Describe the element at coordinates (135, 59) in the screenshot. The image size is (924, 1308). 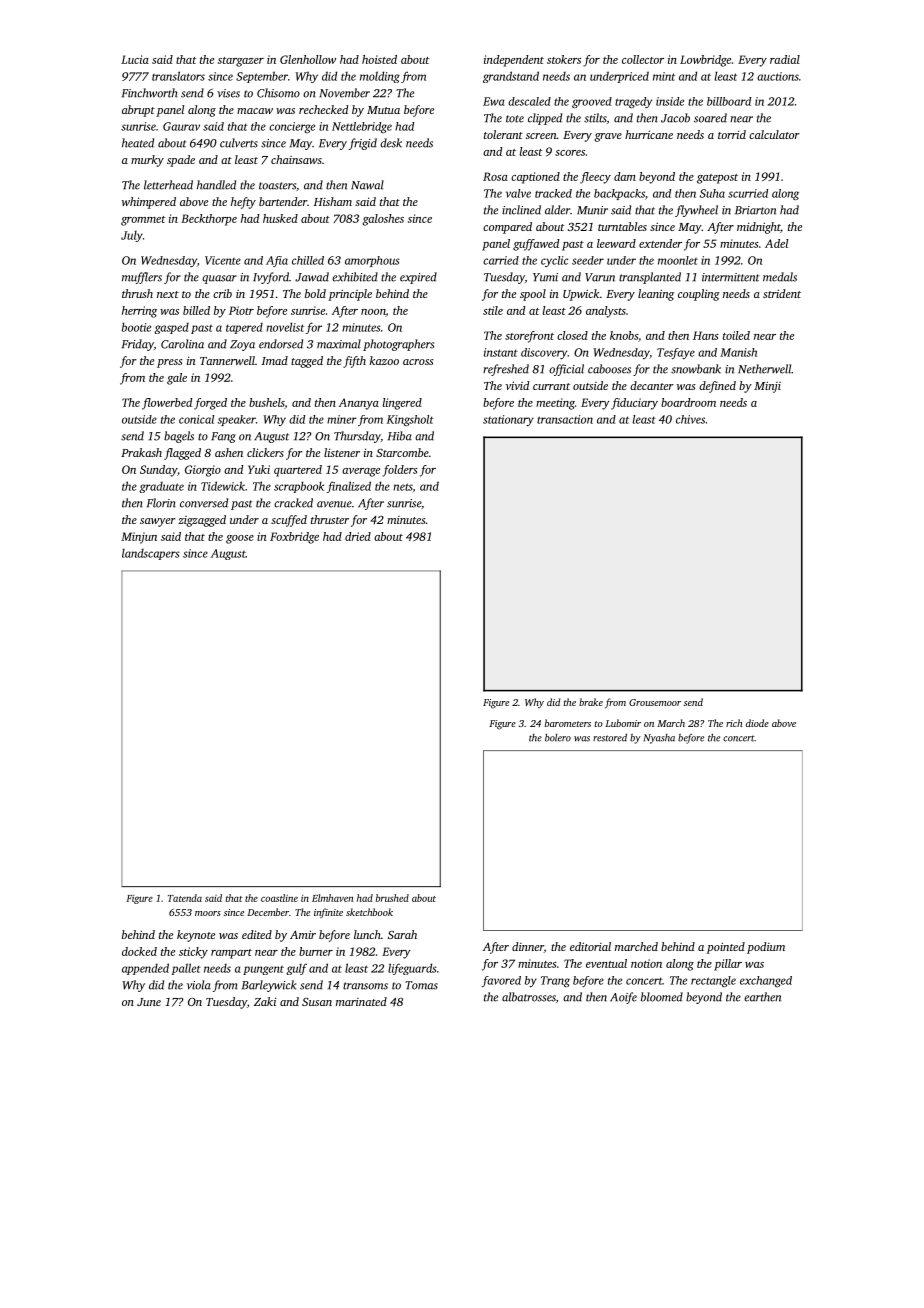
I see `Lucia` at that location.
